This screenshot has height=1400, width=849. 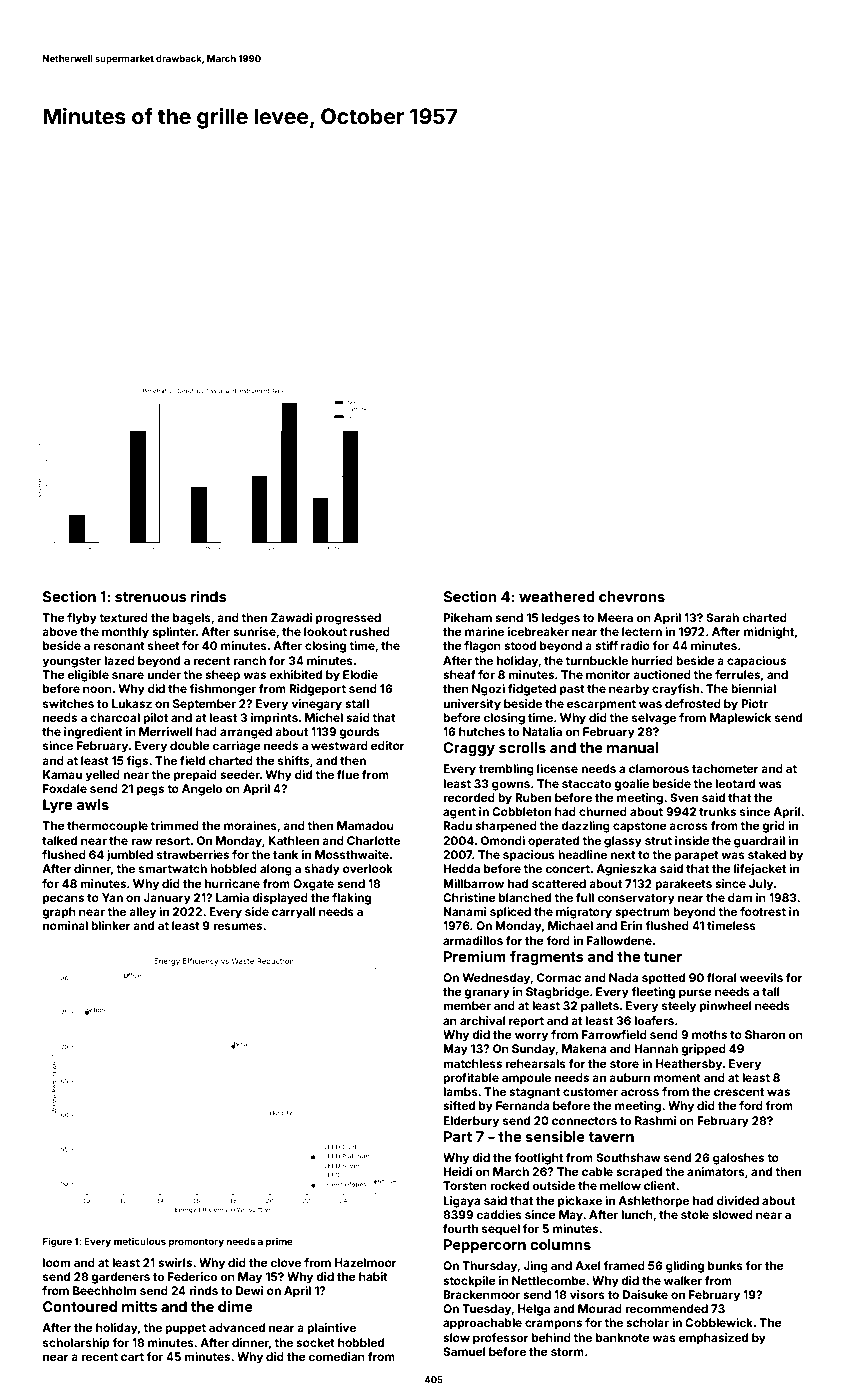 What do you see at coordinates (324, 717) in the screenshot?
I see `Michel` at bounding box center [324, 717].
